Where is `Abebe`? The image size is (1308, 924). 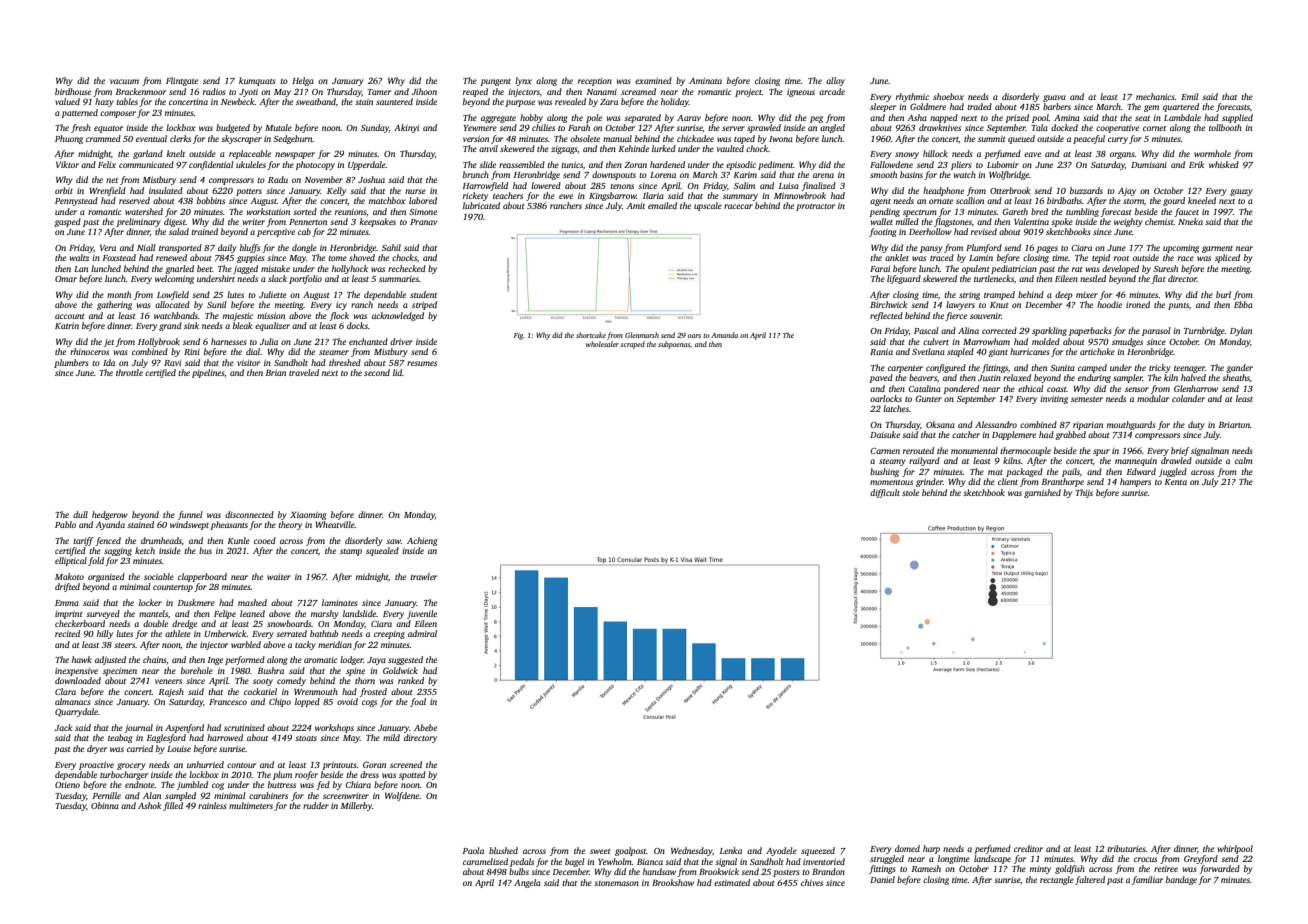 Abebe is located at coordinates (425, 727).
